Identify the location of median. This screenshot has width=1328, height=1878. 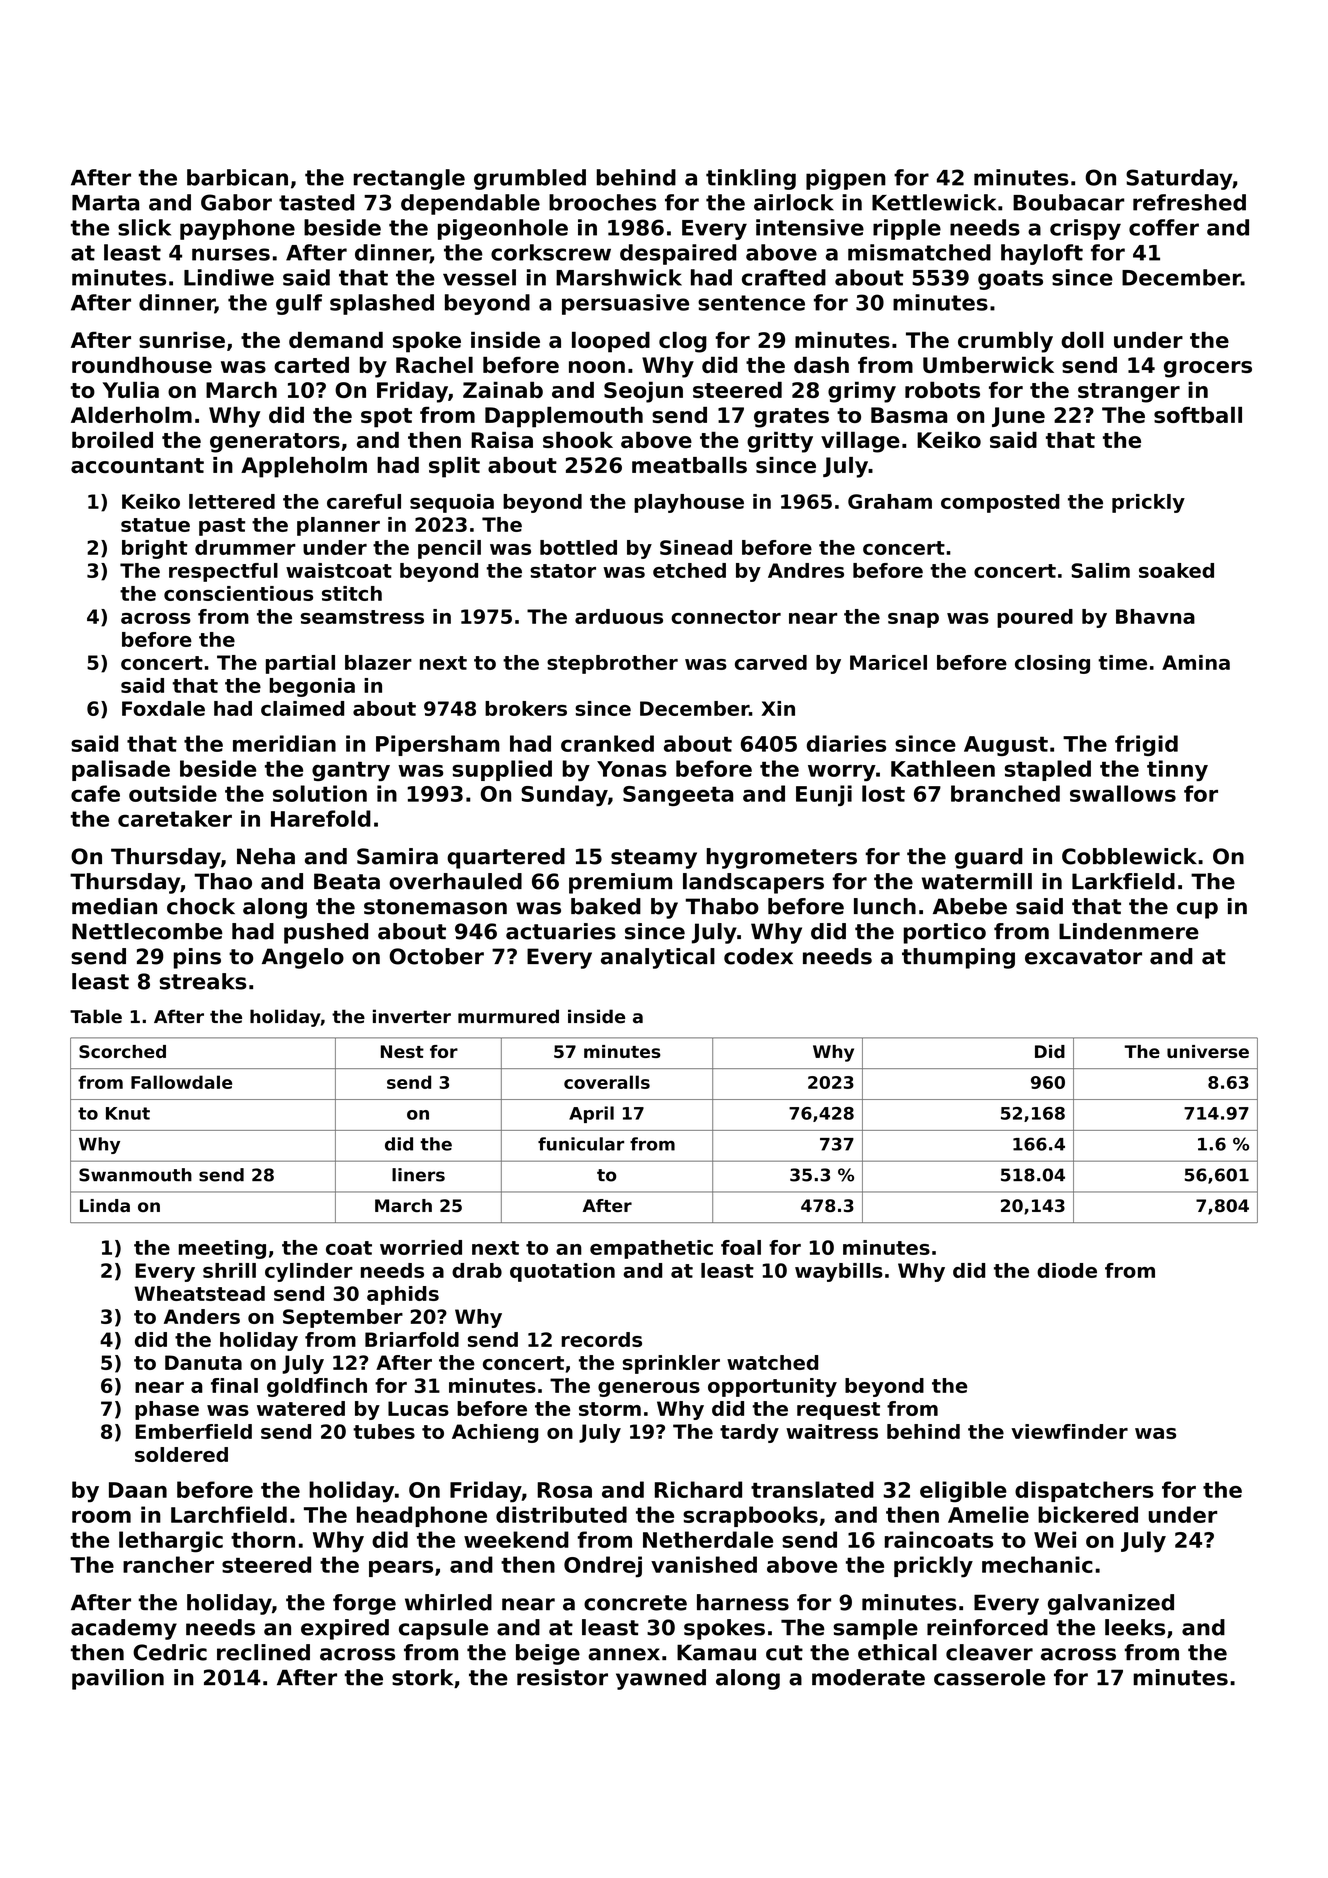
(114, 906).
